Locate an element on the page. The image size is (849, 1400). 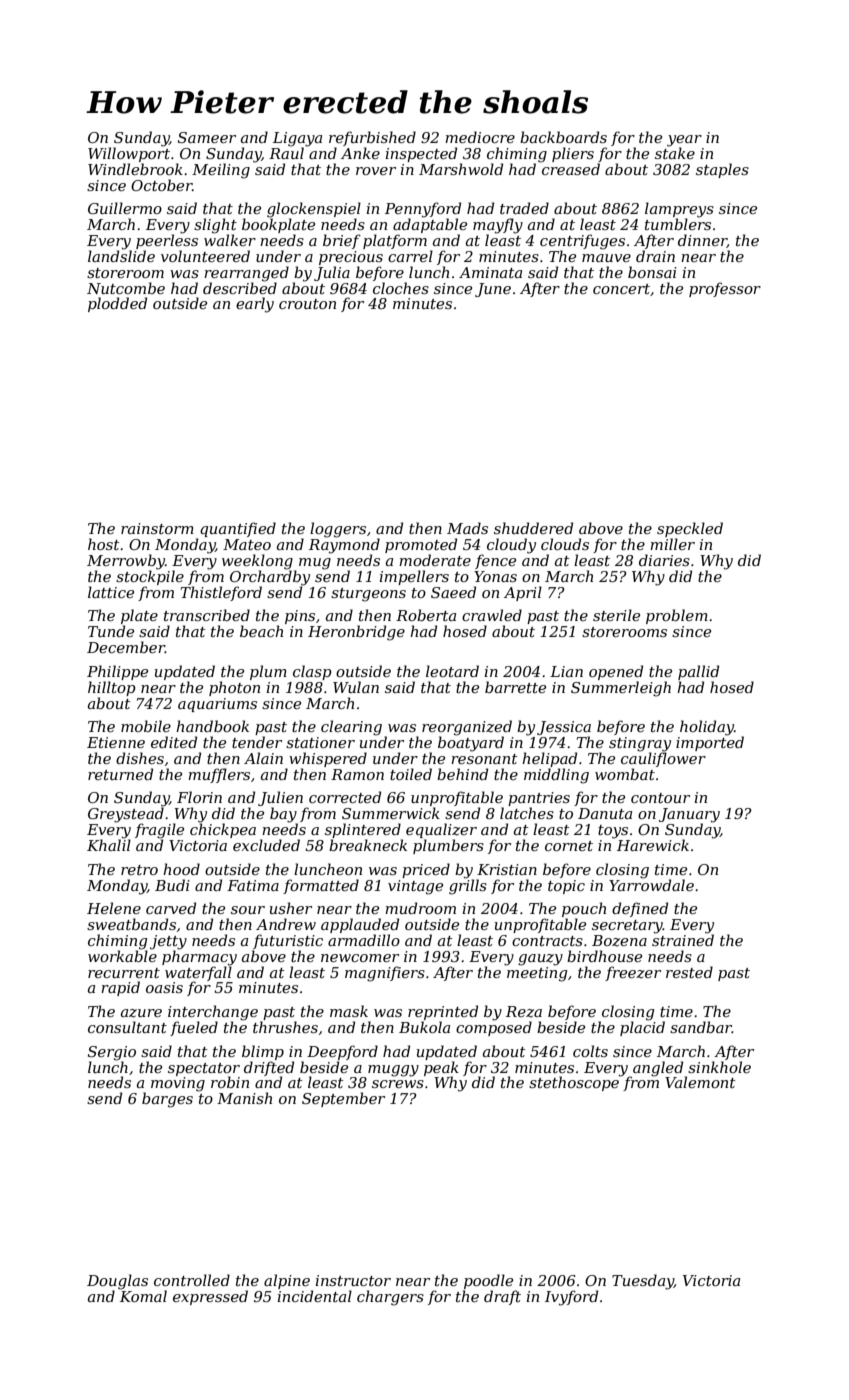
grills is located at coordinates (468, 887).
